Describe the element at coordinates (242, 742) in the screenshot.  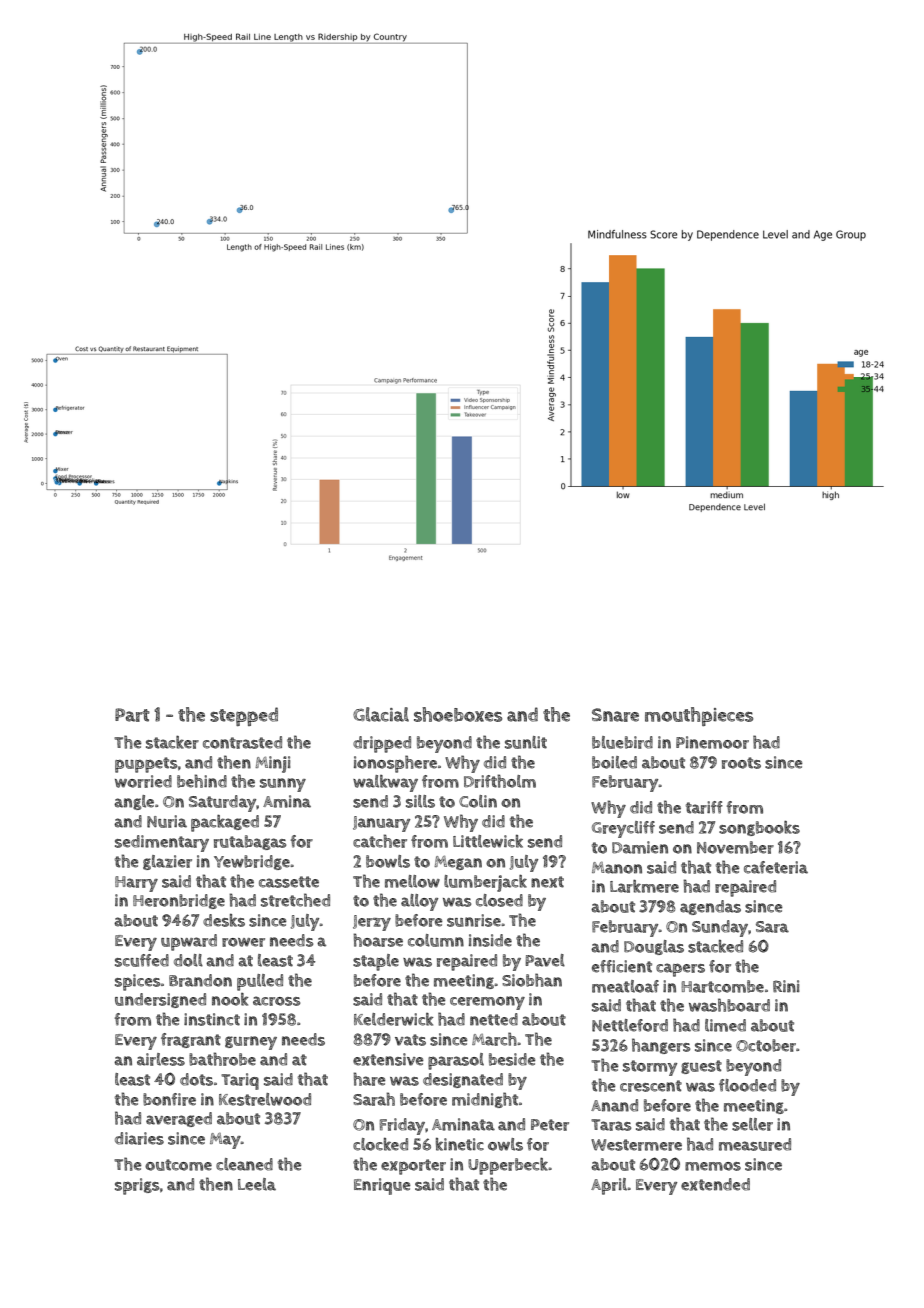
I see `contrasted` at that location.
